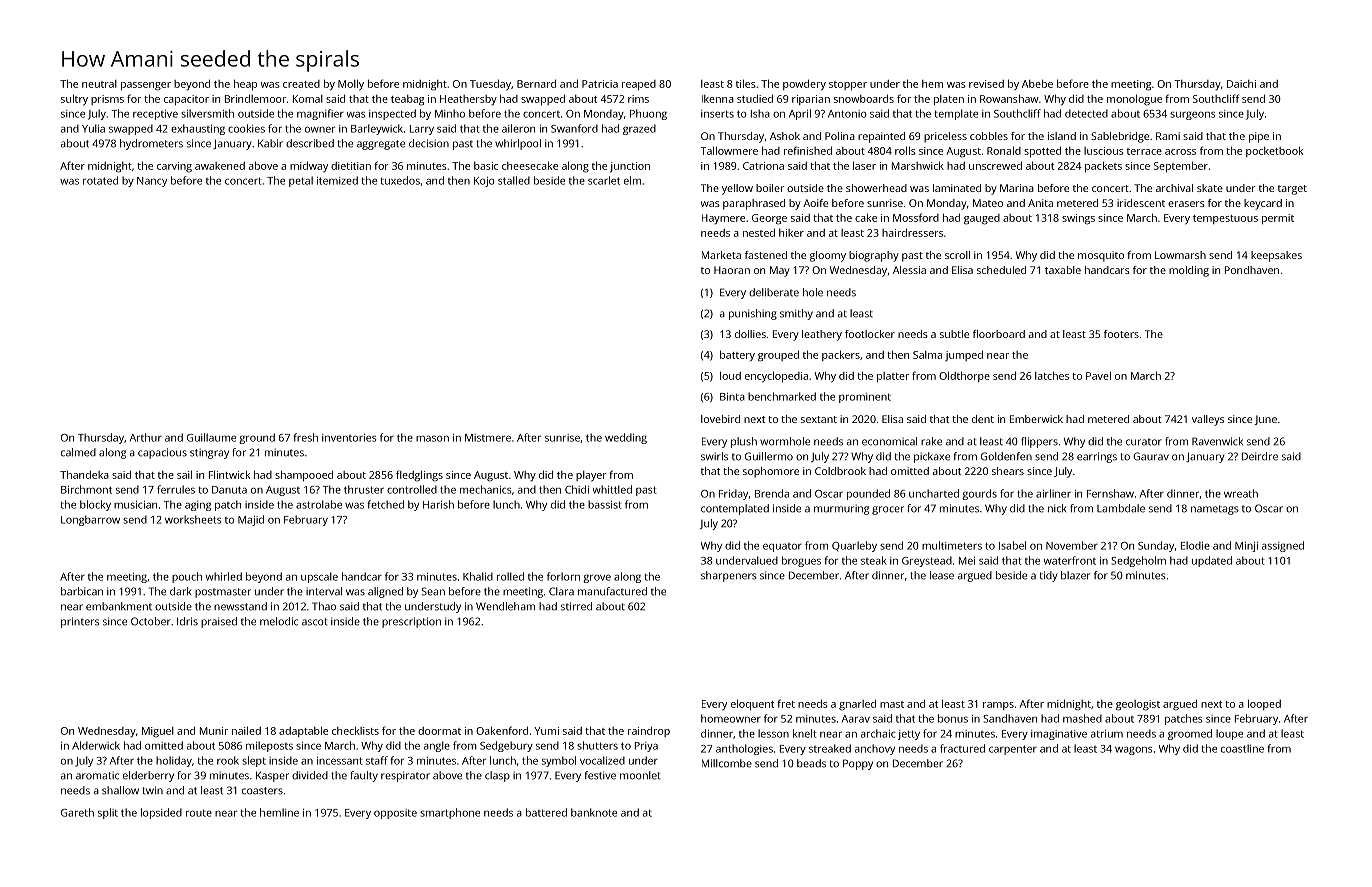 The width and height of the document is (1372, 887). What do you see at coordinates (594, 812) in the document?
I see `banknote` at bounding box center [594, 812].
